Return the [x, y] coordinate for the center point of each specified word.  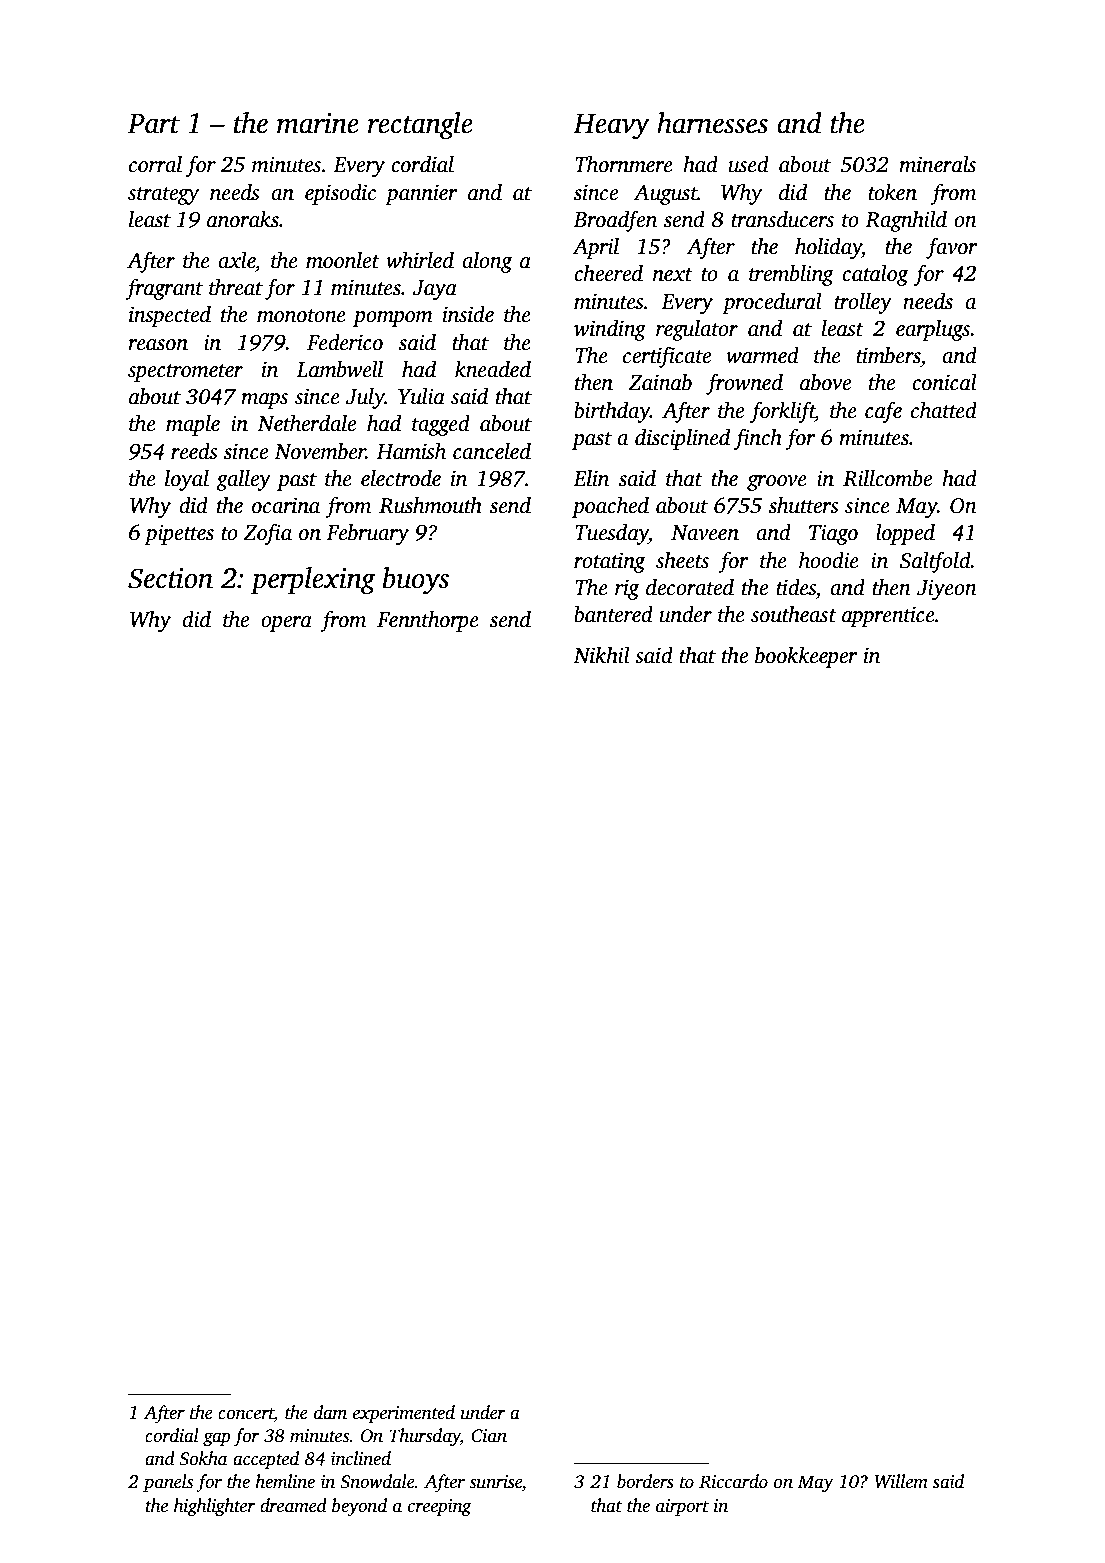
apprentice [888, 616]
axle [236, 260]
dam [330, 1412]
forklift [782, 412]
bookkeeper [806, 657]
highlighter [214, 1507]
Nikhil [601, 655]
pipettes [179, 535]
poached [610, 507]
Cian [489, 1436]
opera [286, 624]
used [748, 164]
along [487, 262]
